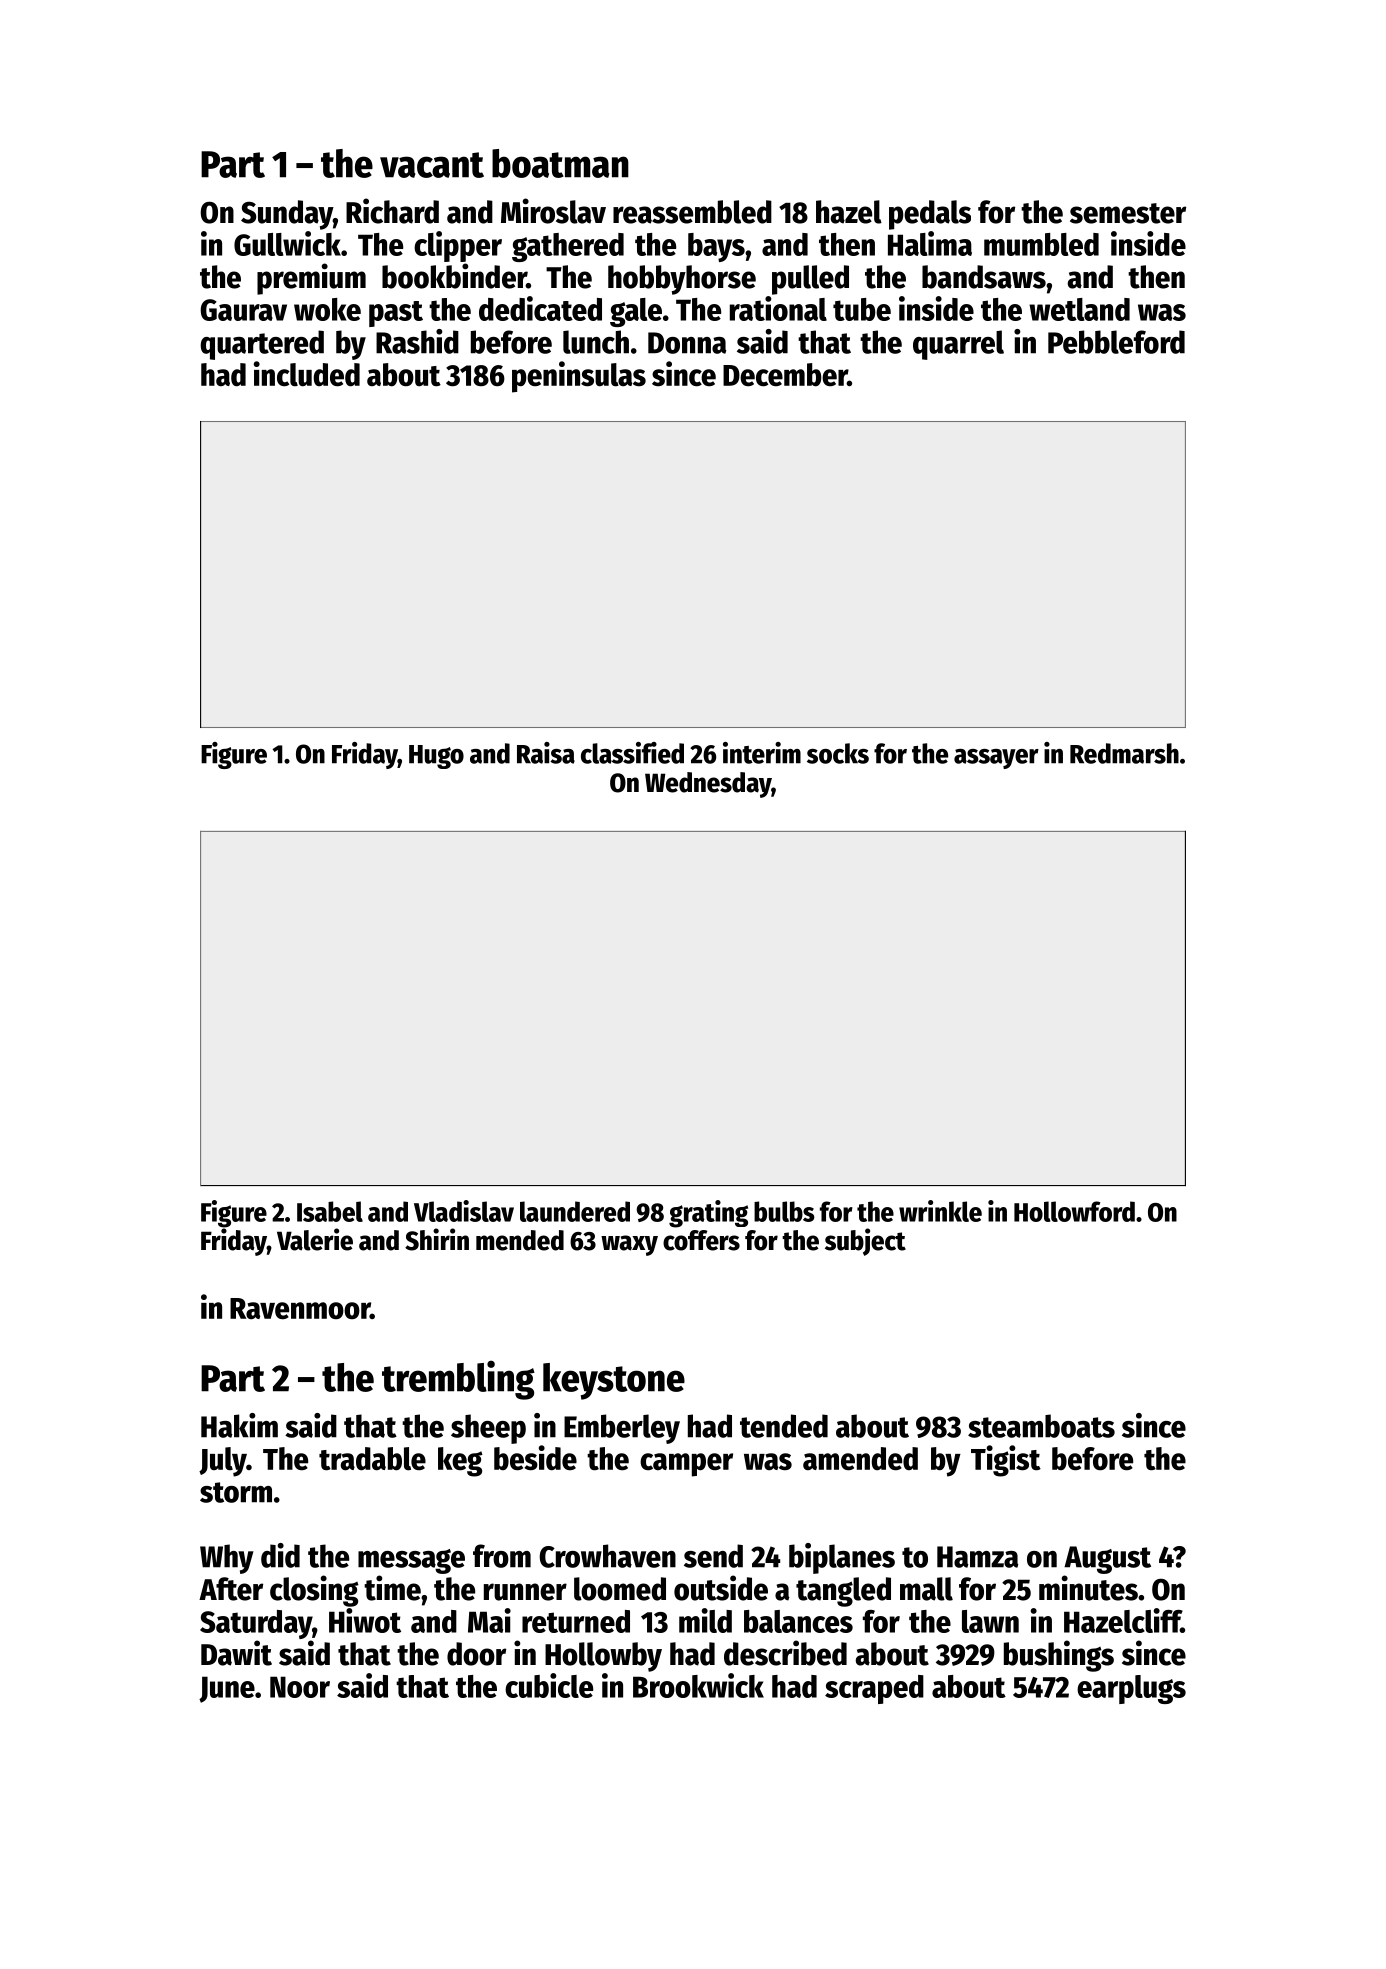 The height and width of the screenshot is (1969, 1386). I want to click on included, so click(307, 374).
